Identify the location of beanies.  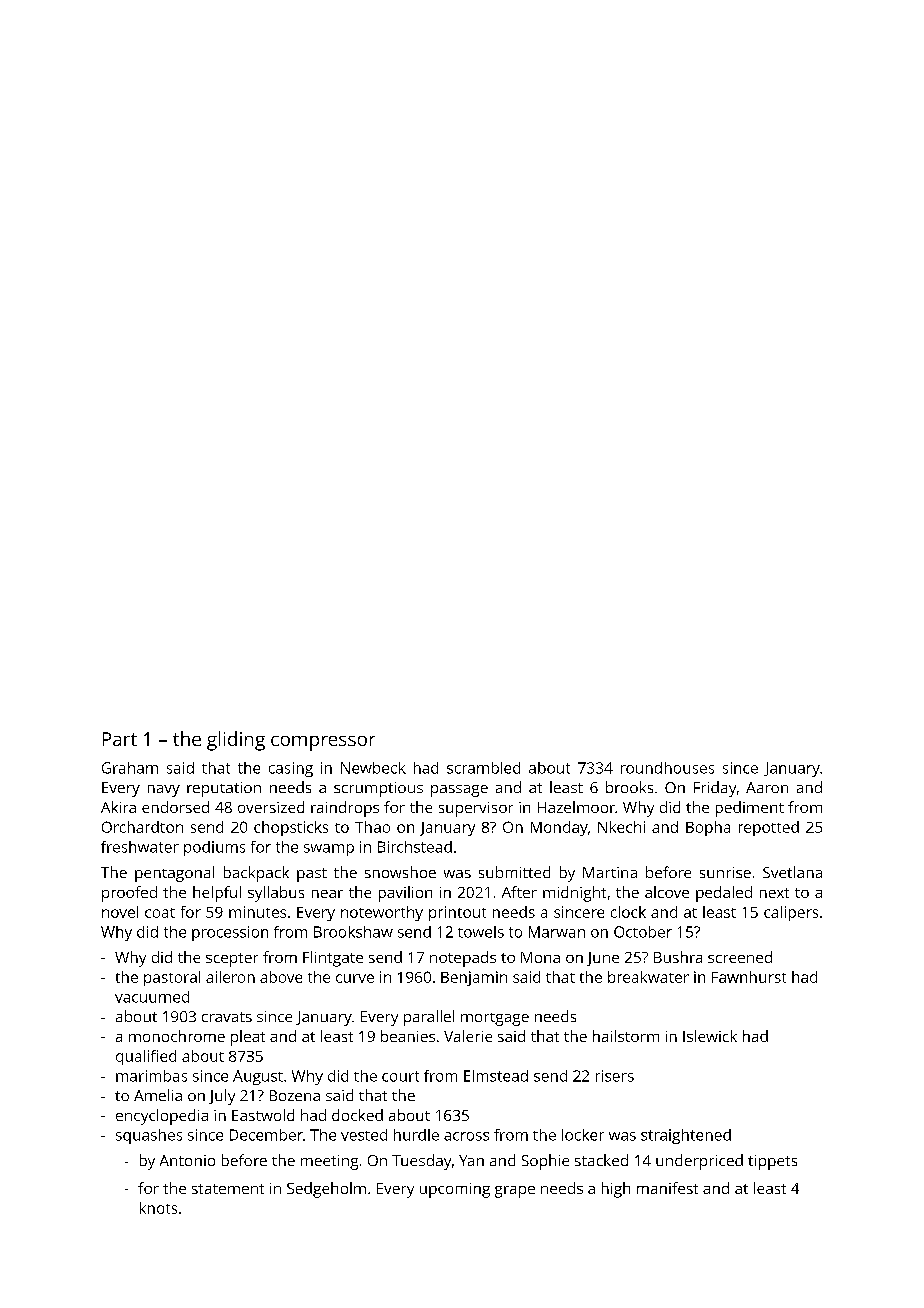
(408, 1036).
